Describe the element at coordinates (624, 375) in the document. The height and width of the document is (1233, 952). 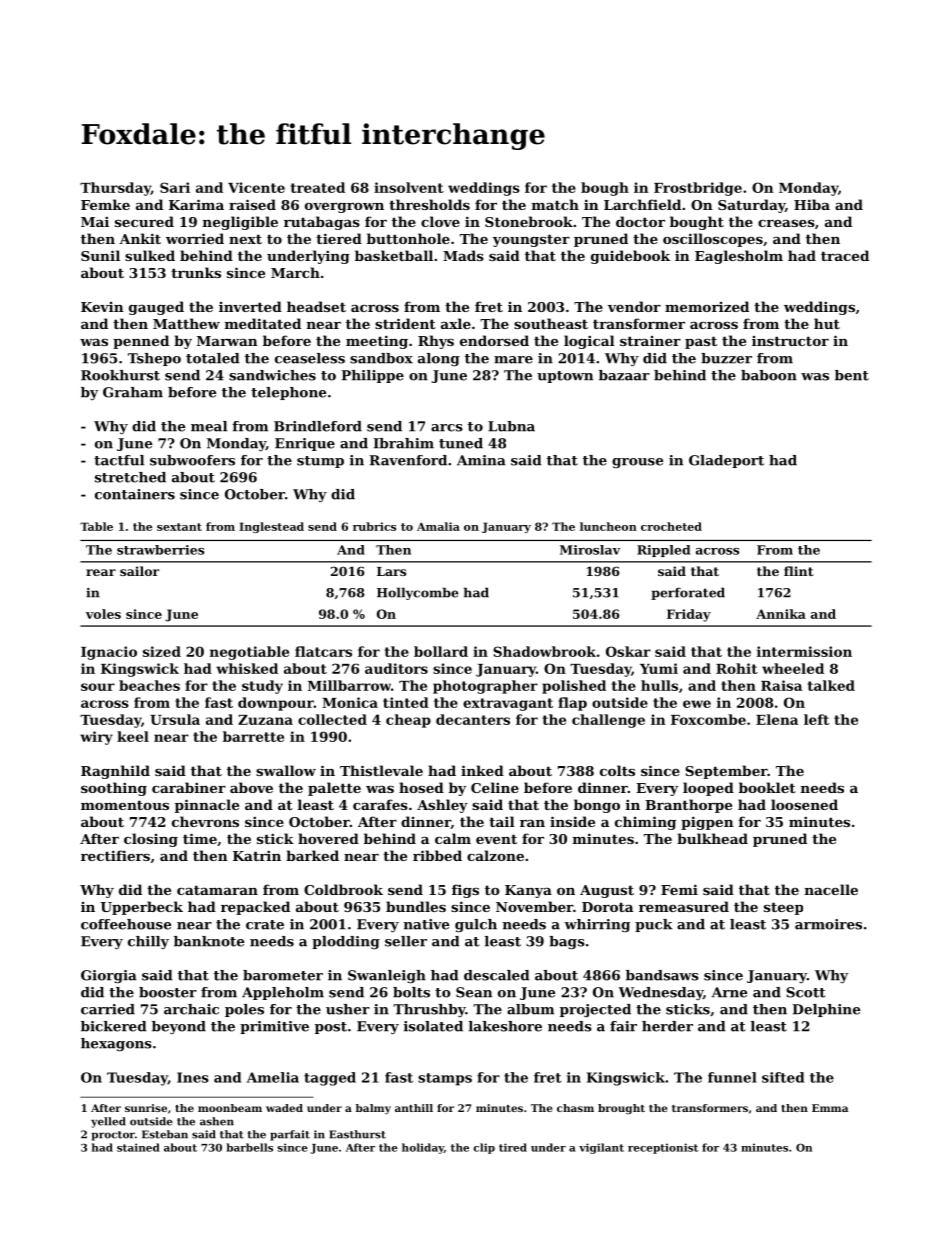
I see `bazaar` at that location.
